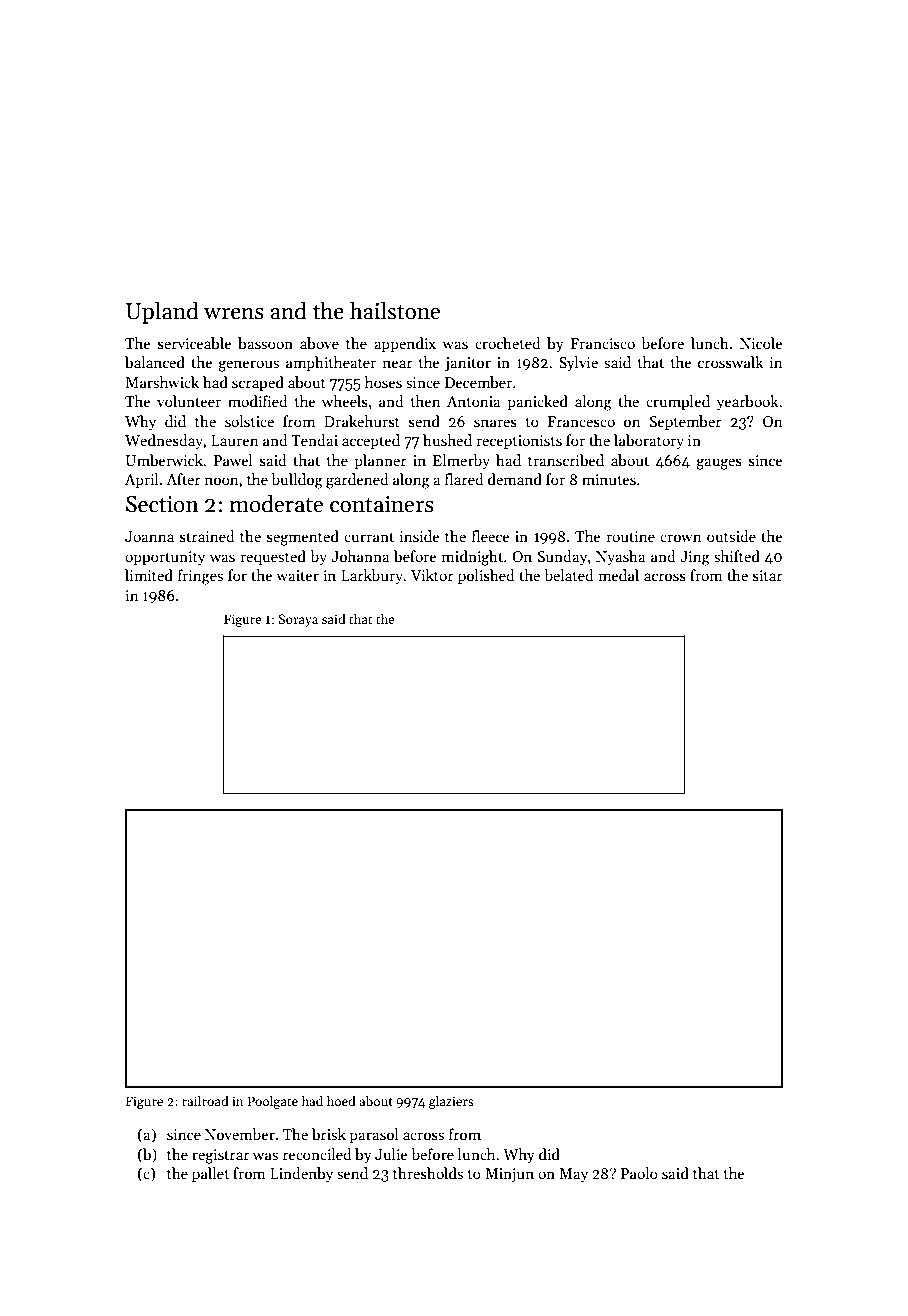 The image size is (908, 1316). I want to click on limited, so click(149, 575).
